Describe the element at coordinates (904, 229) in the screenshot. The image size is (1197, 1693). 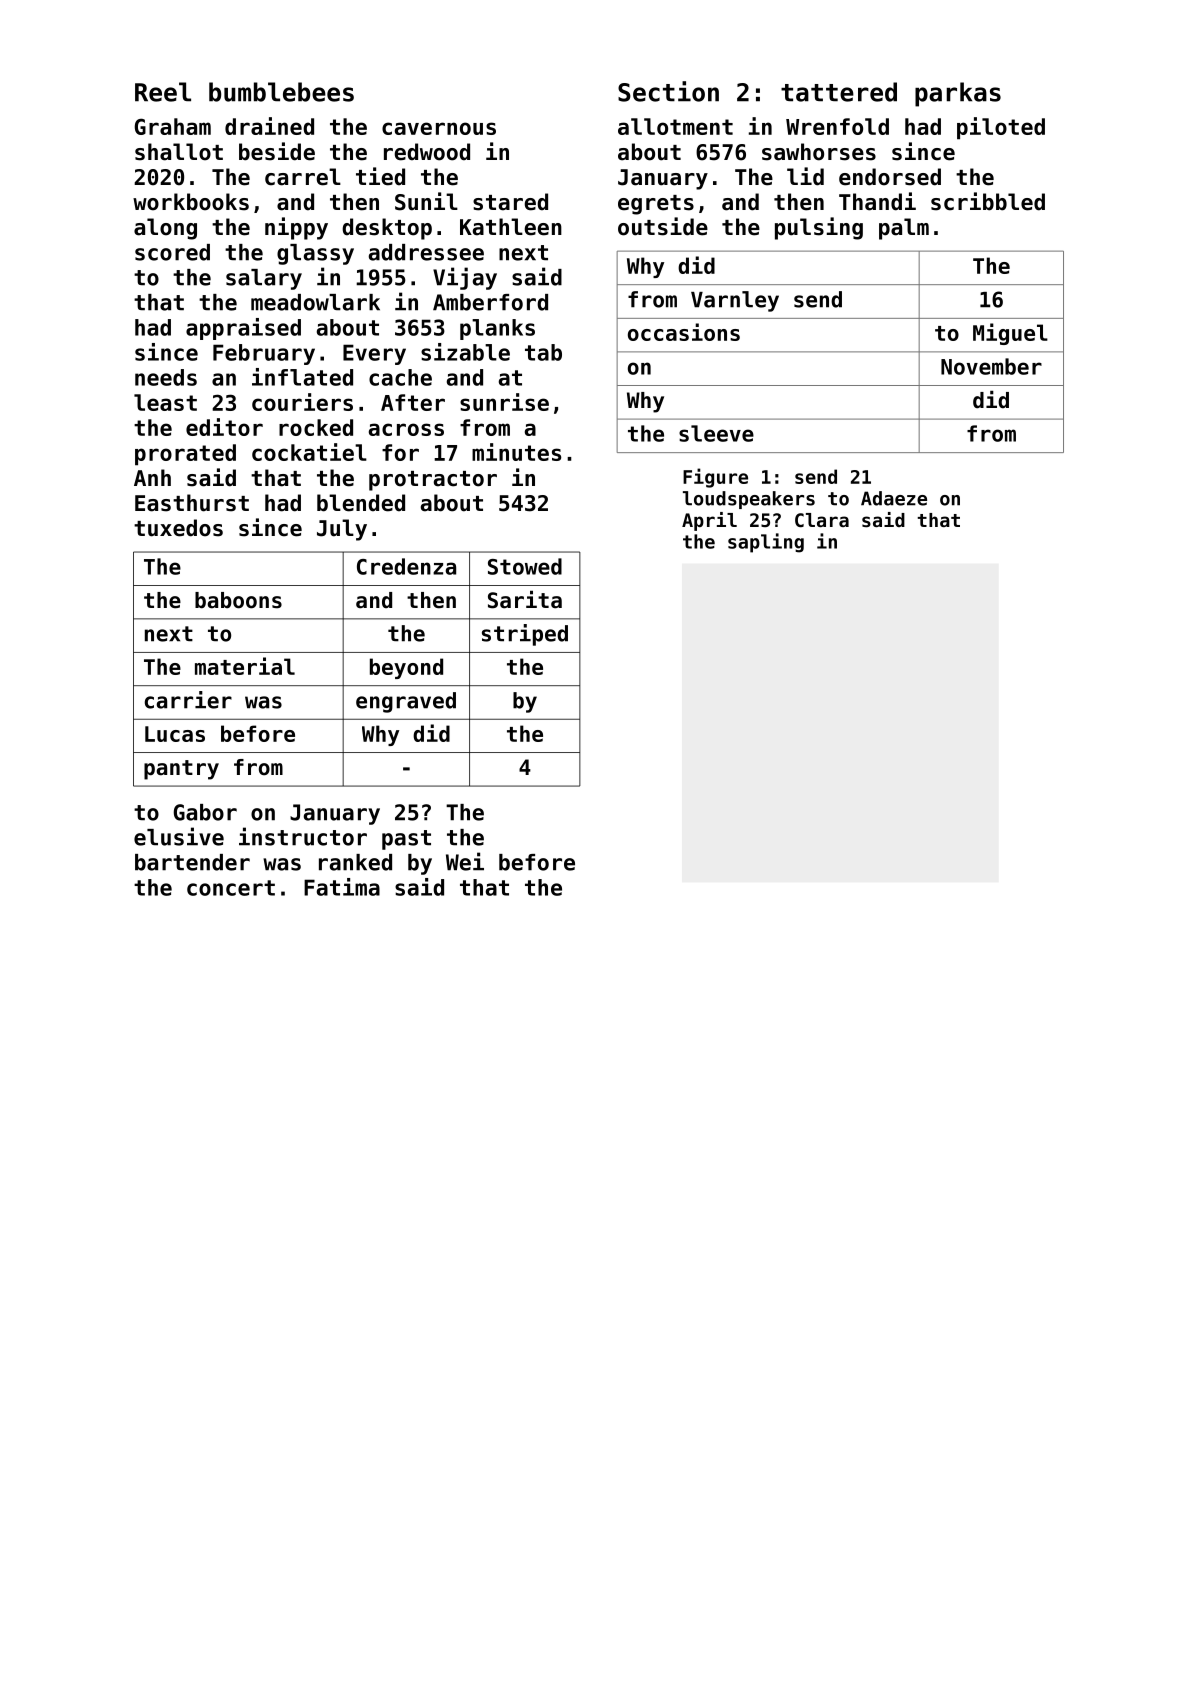
I see `palm` at that location.
